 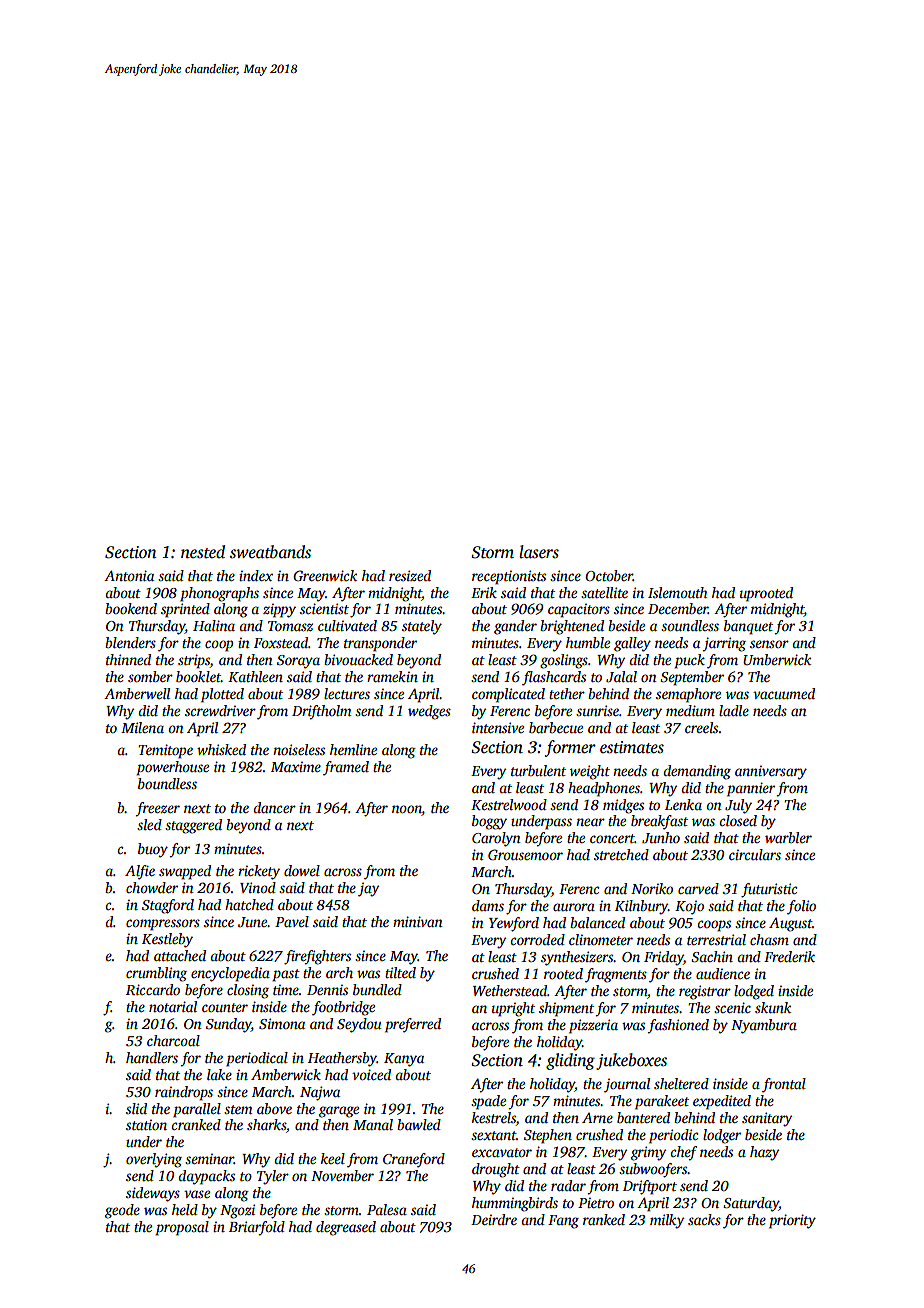 I want to click on plotted, so click(x=222, y=695).
